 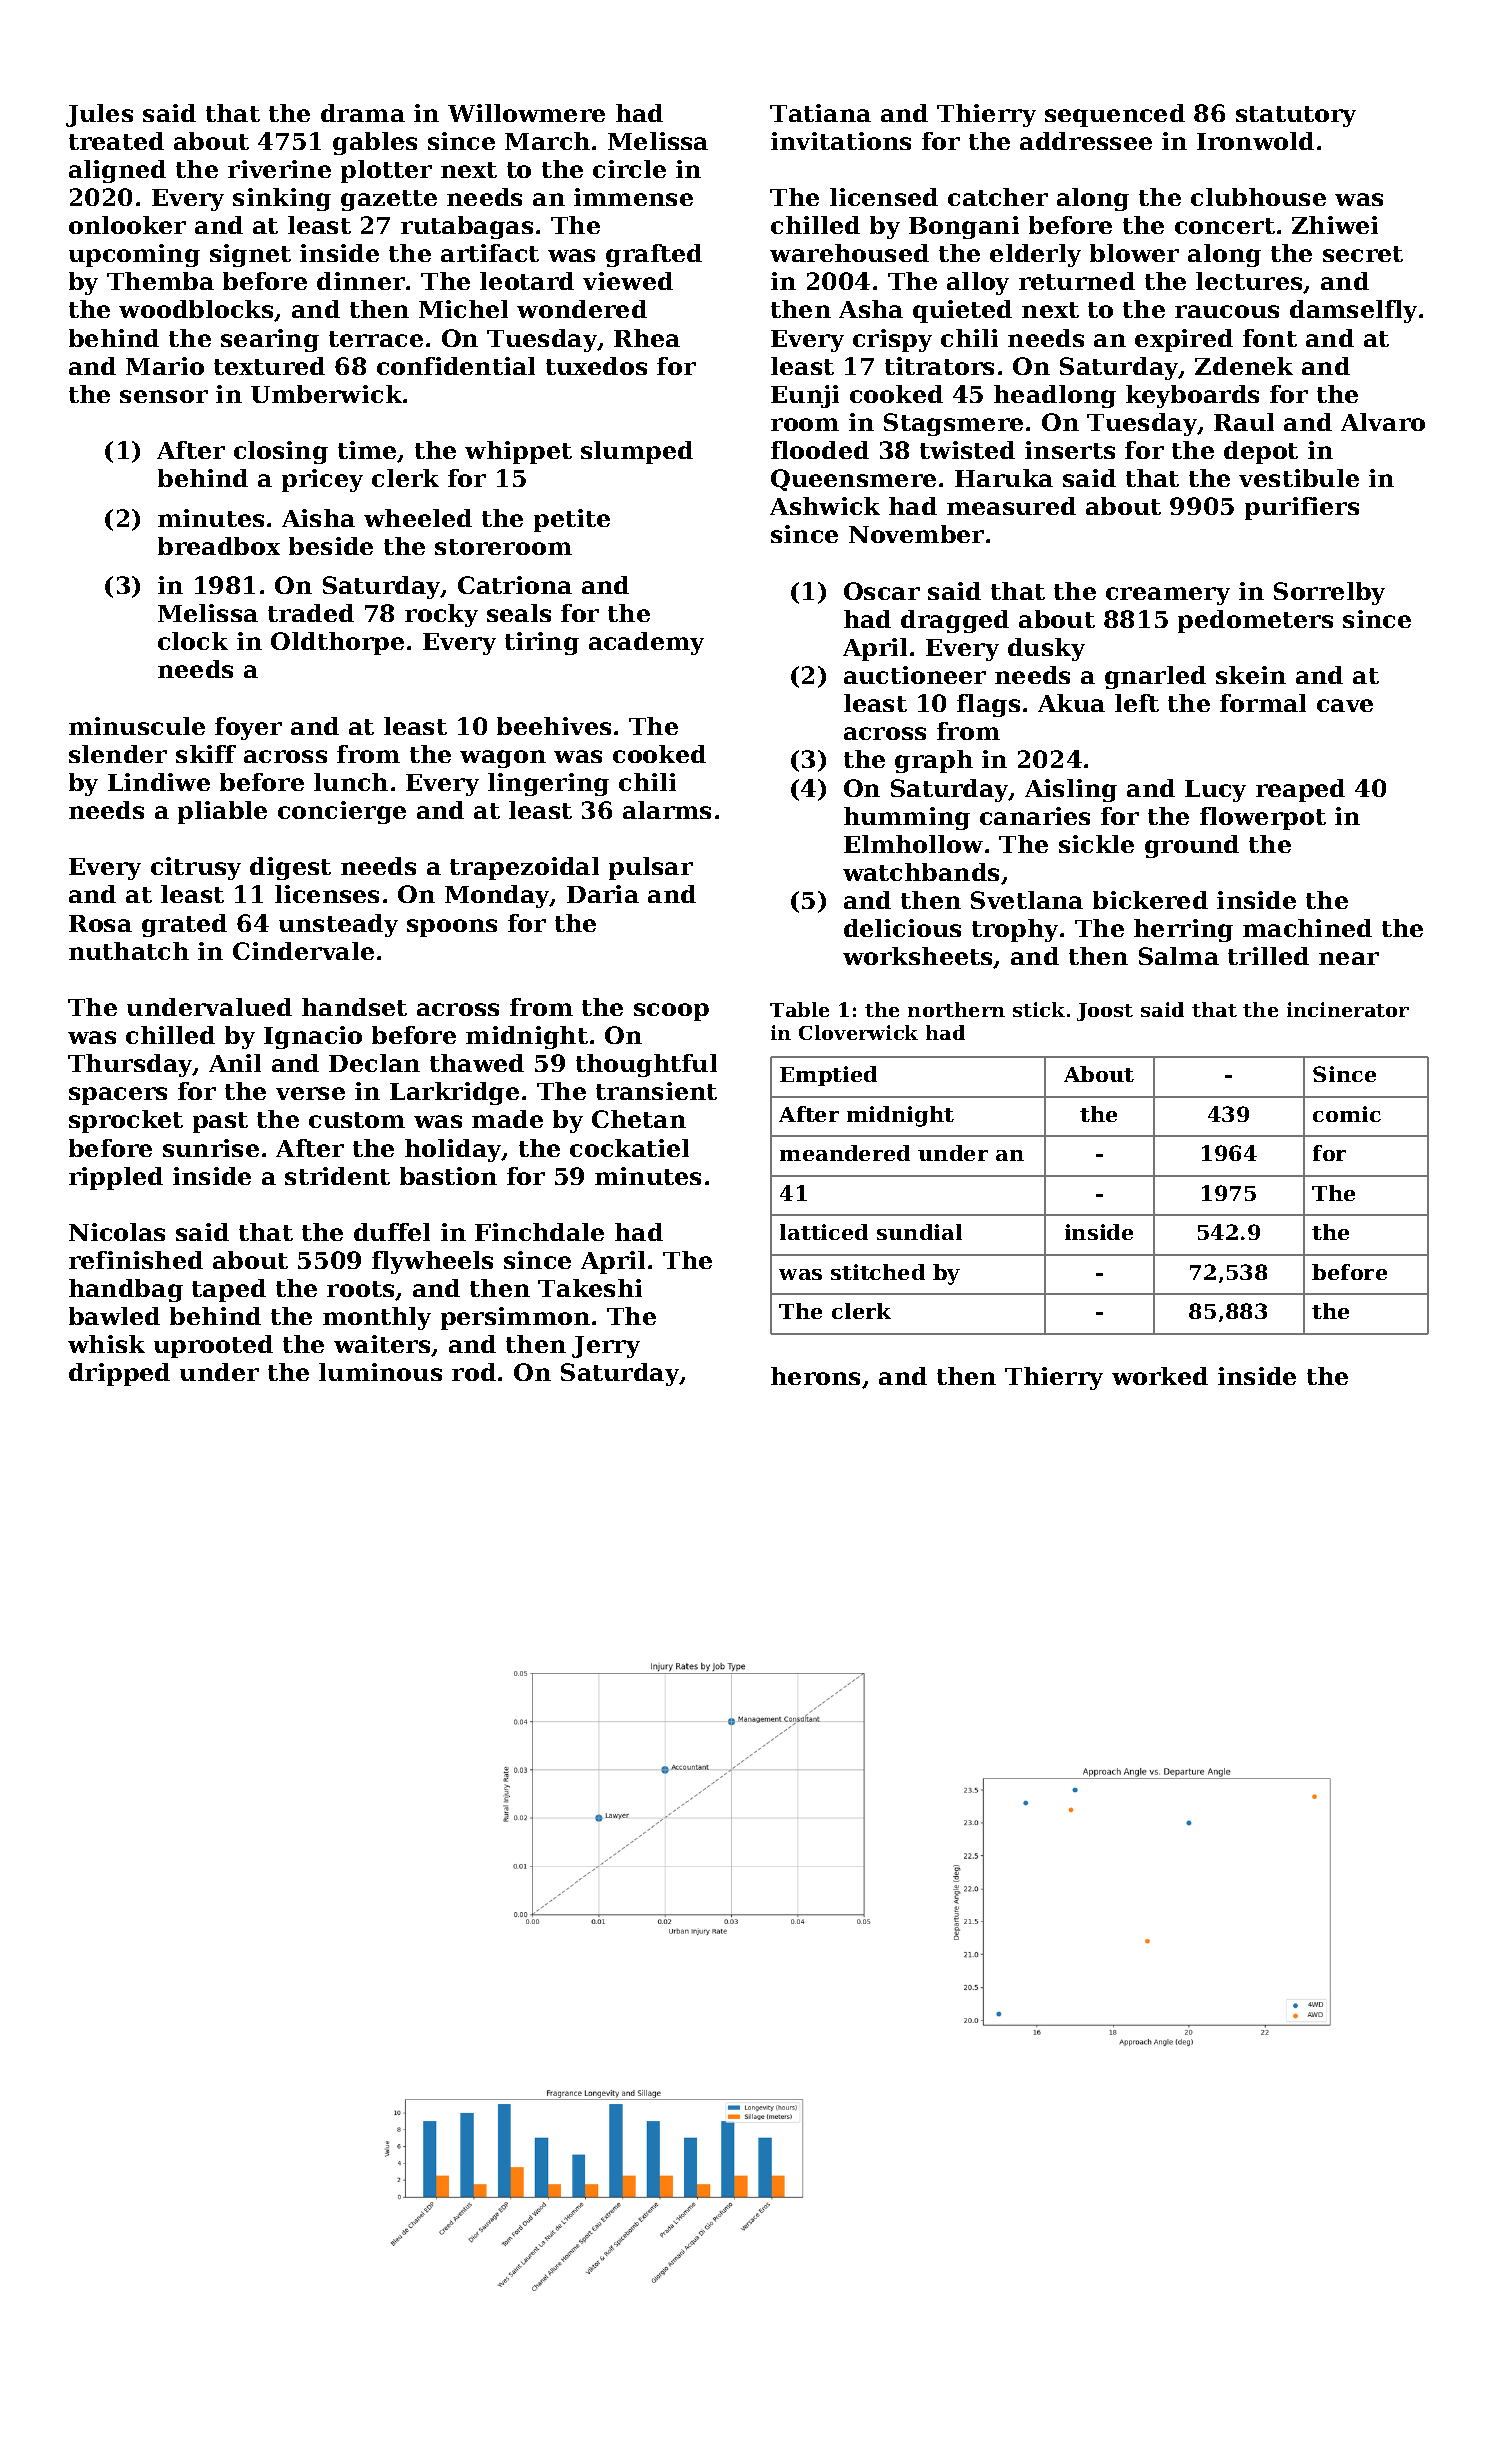 I want to click on flooded, so click(x=820, y=450).
